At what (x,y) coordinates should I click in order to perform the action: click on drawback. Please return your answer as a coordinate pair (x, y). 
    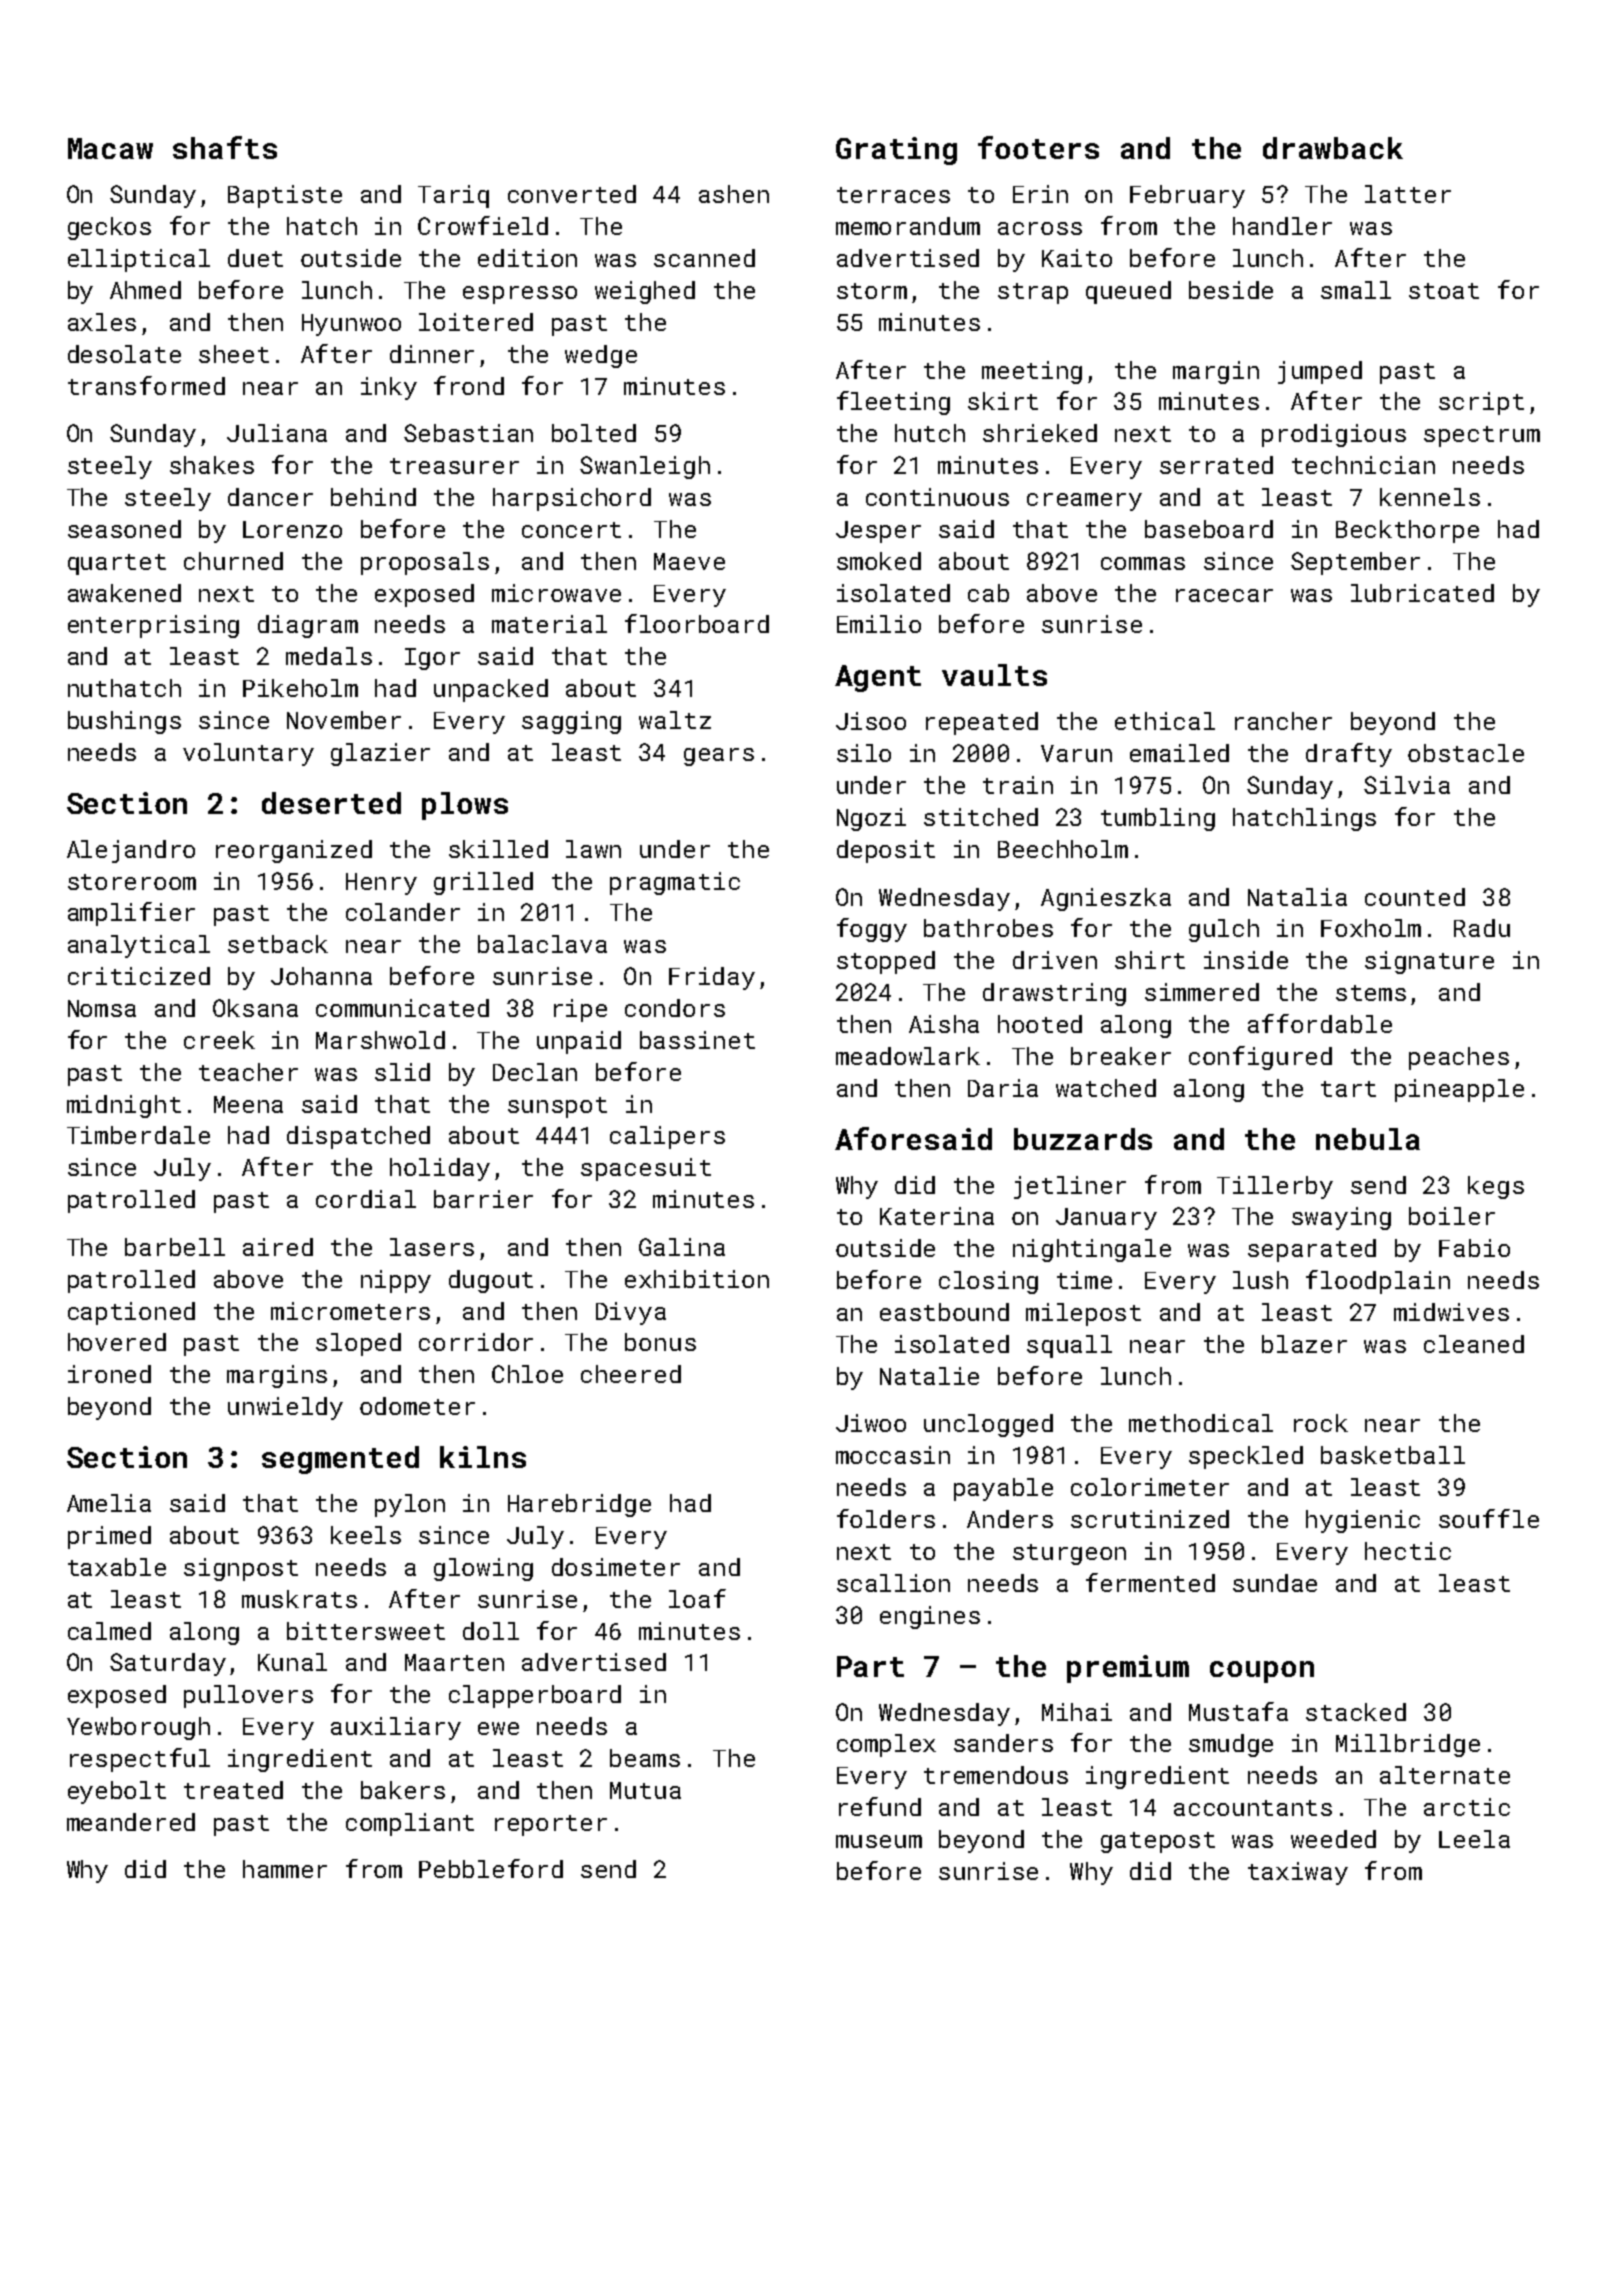
    Looking at the image, I should click on (1333, 148).
